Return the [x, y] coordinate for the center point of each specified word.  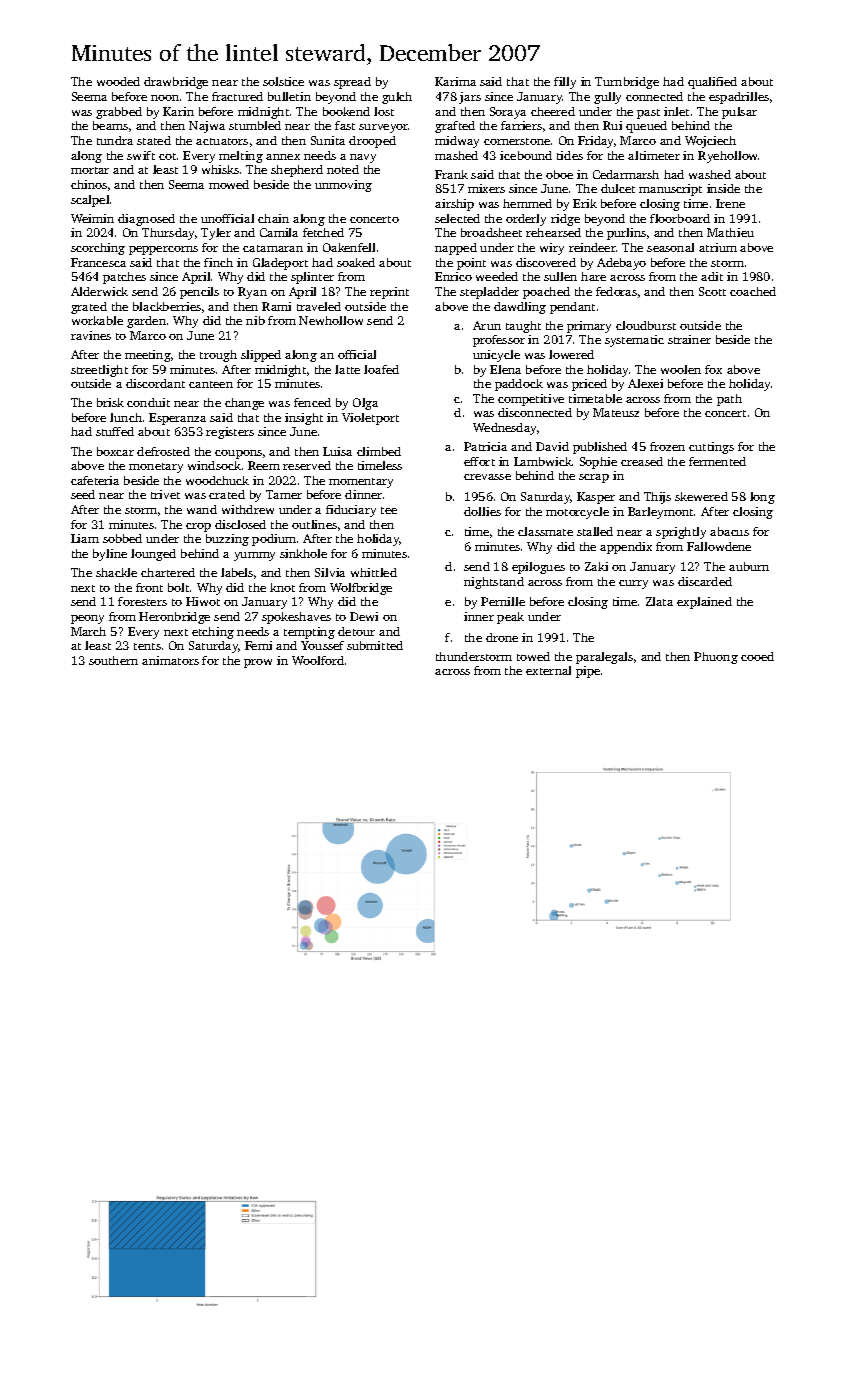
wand [202, 509]
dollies [482, 511]
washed [710, 174]
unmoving [343, 186]
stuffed [115, 431]
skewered [701, 496]
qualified [712, 83]
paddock [519, 385]
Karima [455, 81]
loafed [381, 369]
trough [218, 356]
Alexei [645, 383]
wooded [118, 81]
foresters [142, 601]
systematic [634, 341]
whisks [220, 169]
